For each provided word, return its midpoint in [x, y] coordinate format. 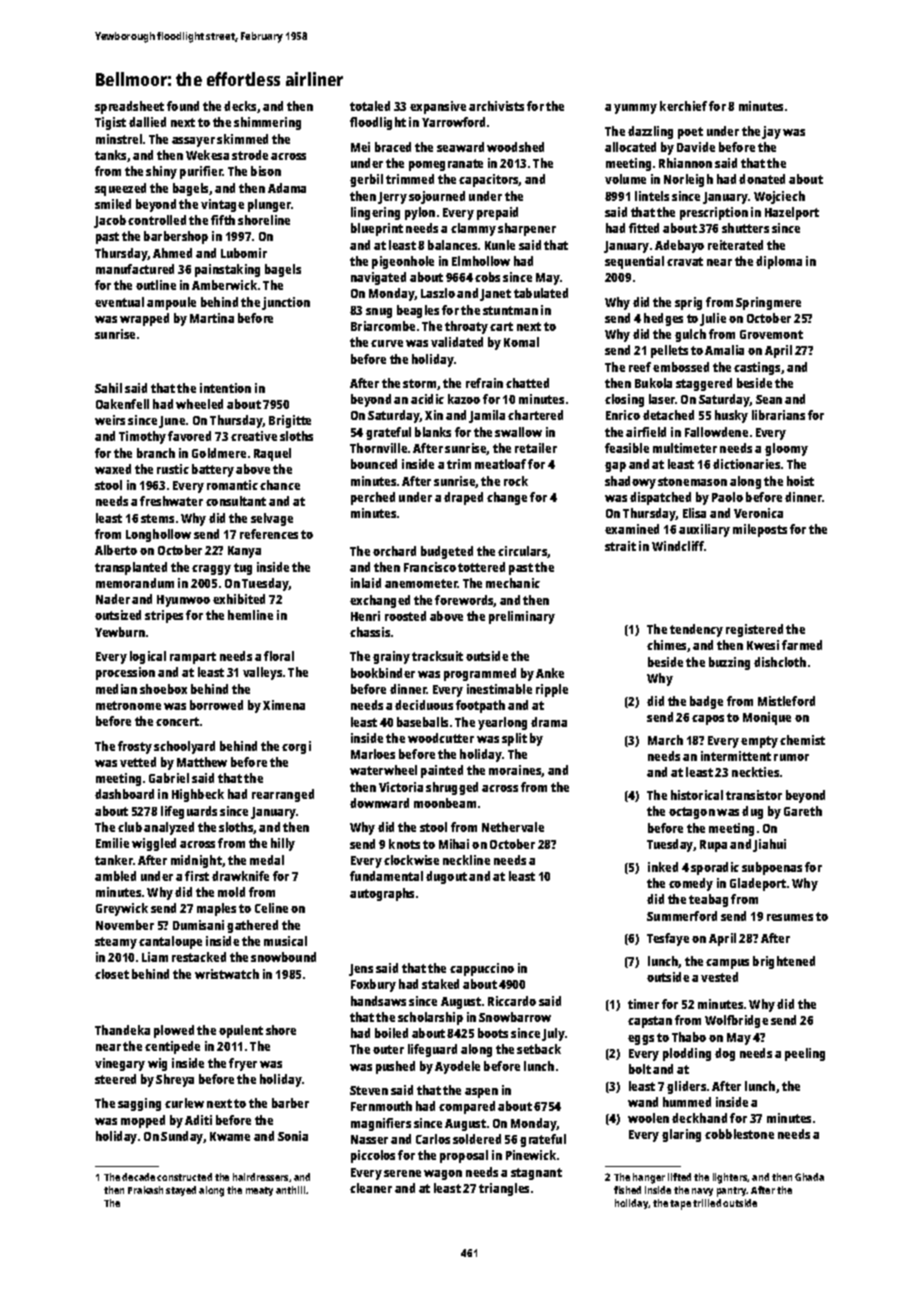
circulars [523, 552]
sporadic [715, 868]
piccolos [373, 1156]
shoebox [163, 689]
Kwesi [763, 645]
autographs [382, 894]
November [125, 925]
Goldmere [219, 453]
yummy [635, 109]
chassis [370, 632]
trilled [707, 1203]
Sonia [293, 1136]
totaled [370, 106]
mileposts [760, 530]
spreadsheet [129, 107]
